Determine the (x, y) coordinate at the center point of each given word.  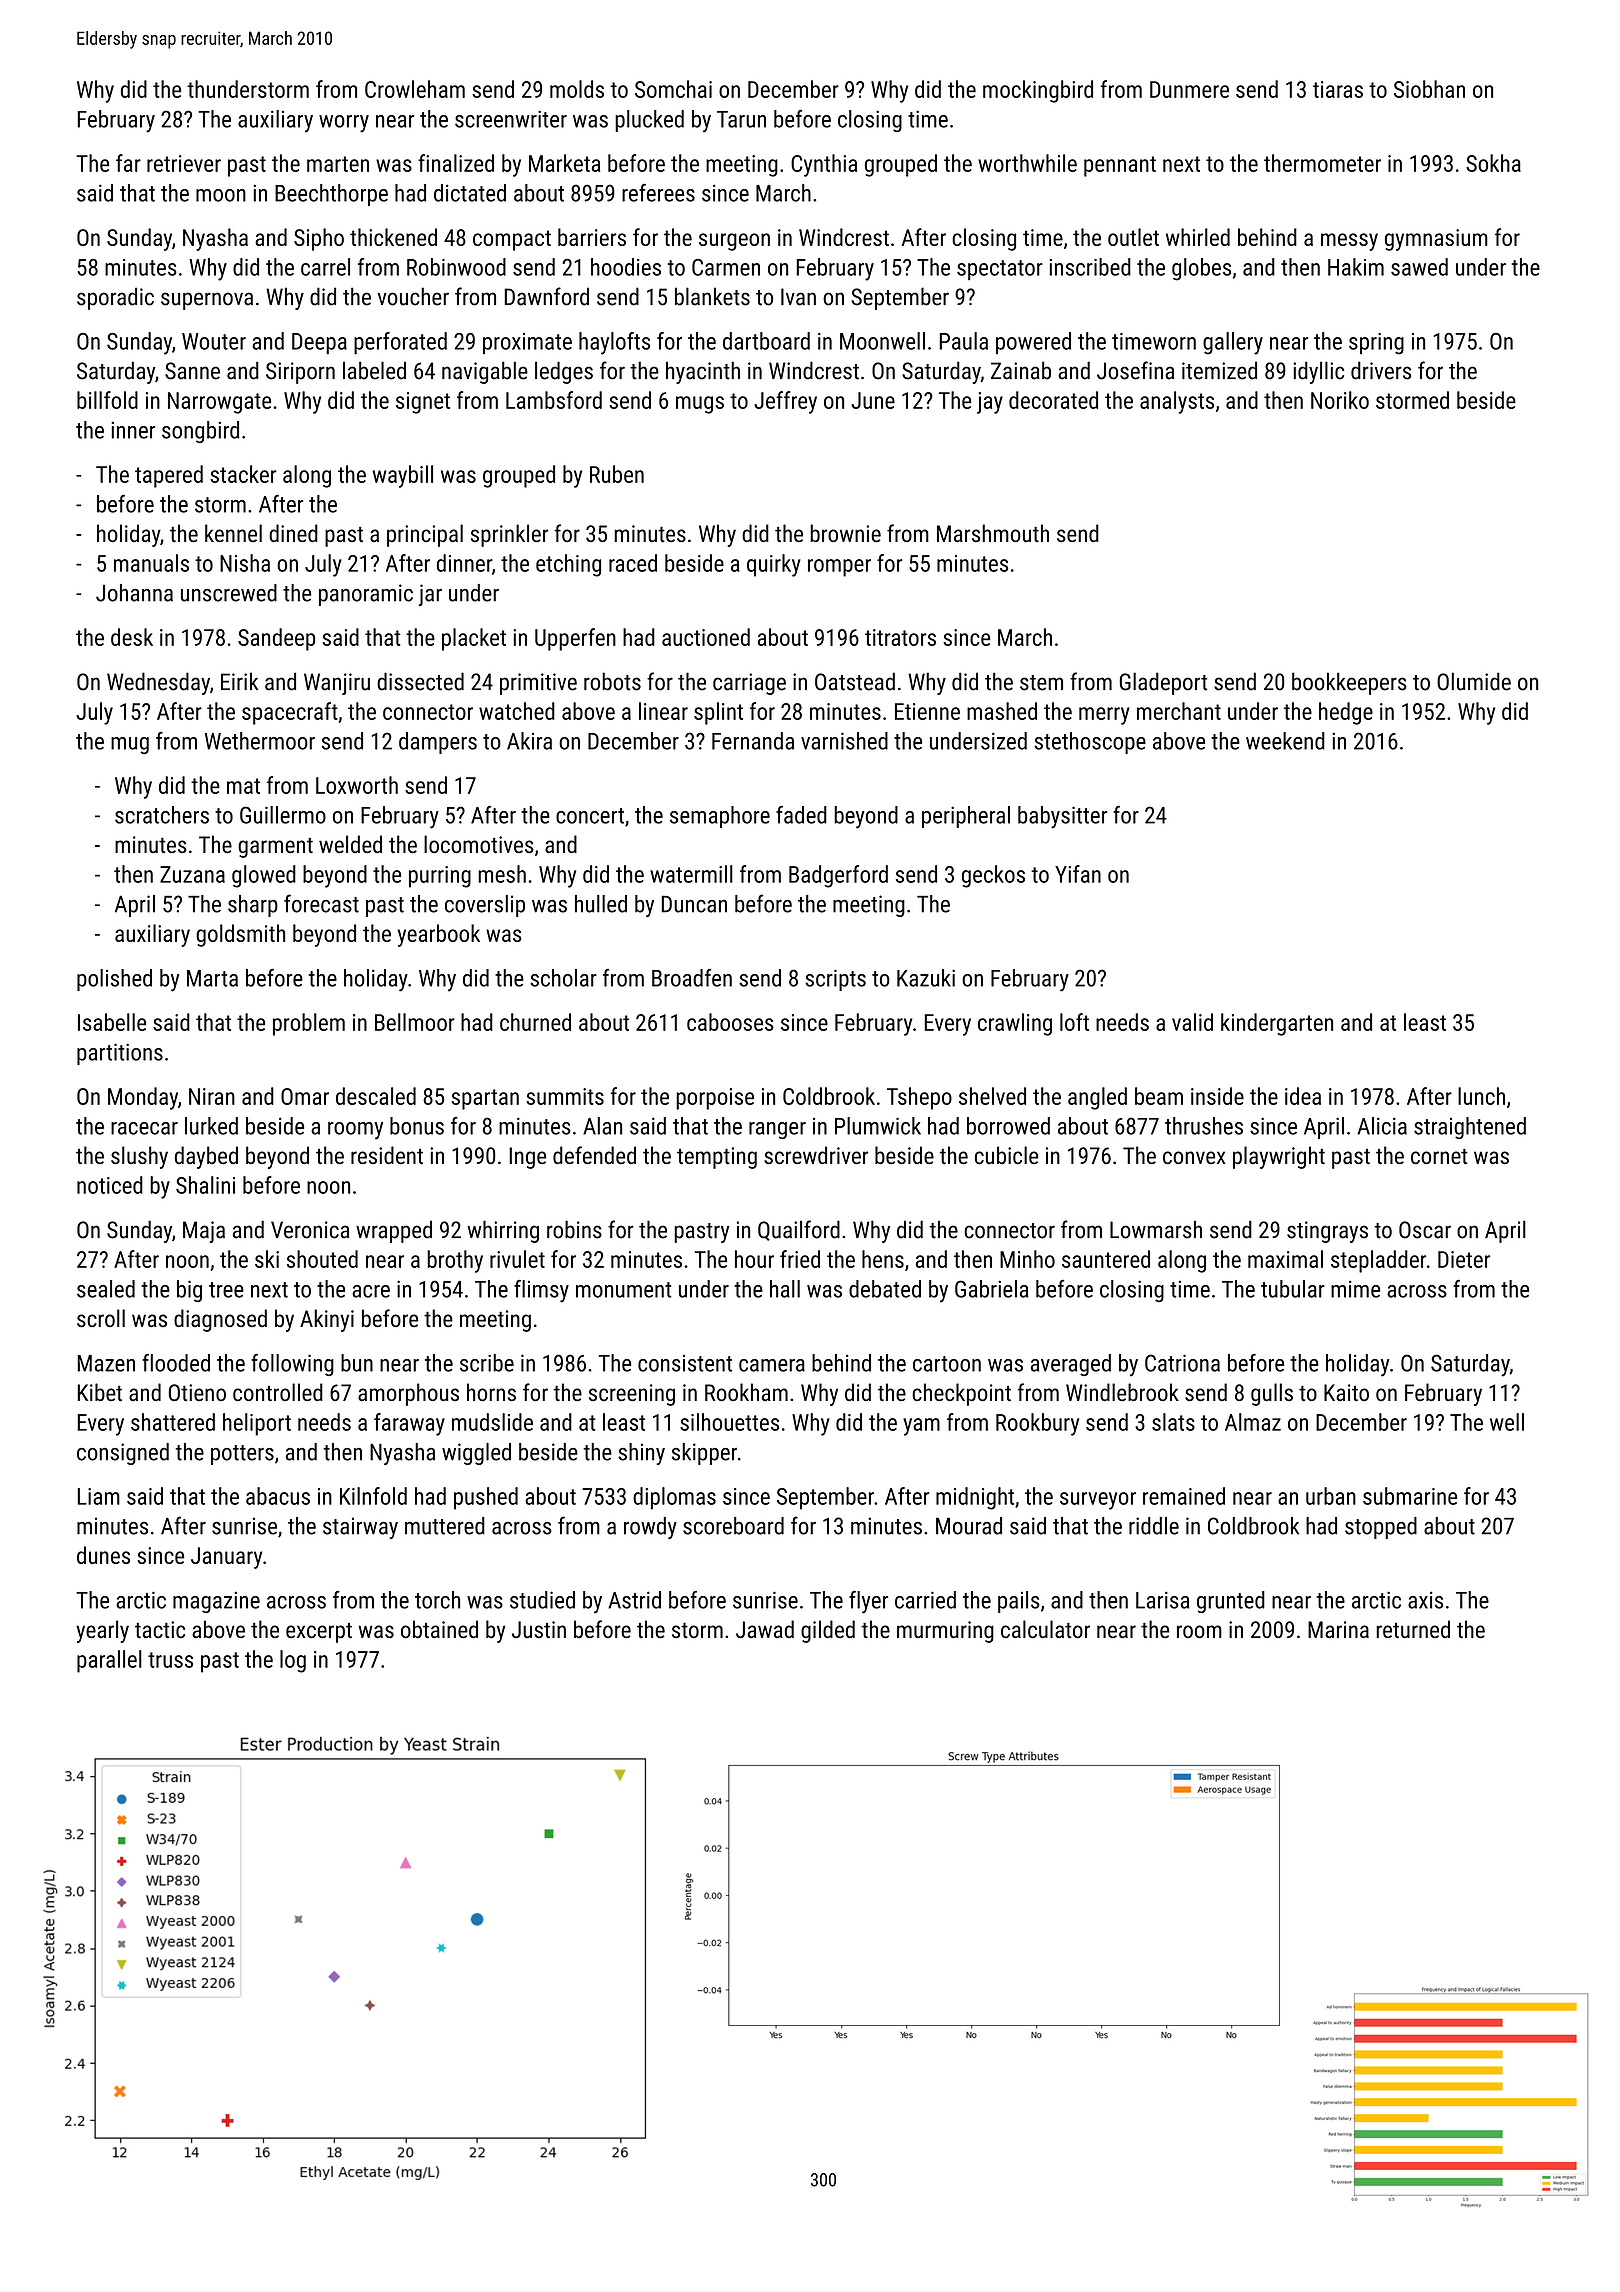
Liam (98, 1496)
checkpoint (961, 1394)
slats (1173, 1422)
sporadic (115, 298)
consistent (685, 1363)
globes (1201, 269)
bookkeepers (1349, 683)
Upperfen (575, 639)
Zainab (1021, 370)
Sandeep (276, 639)
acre (371, 1291)
